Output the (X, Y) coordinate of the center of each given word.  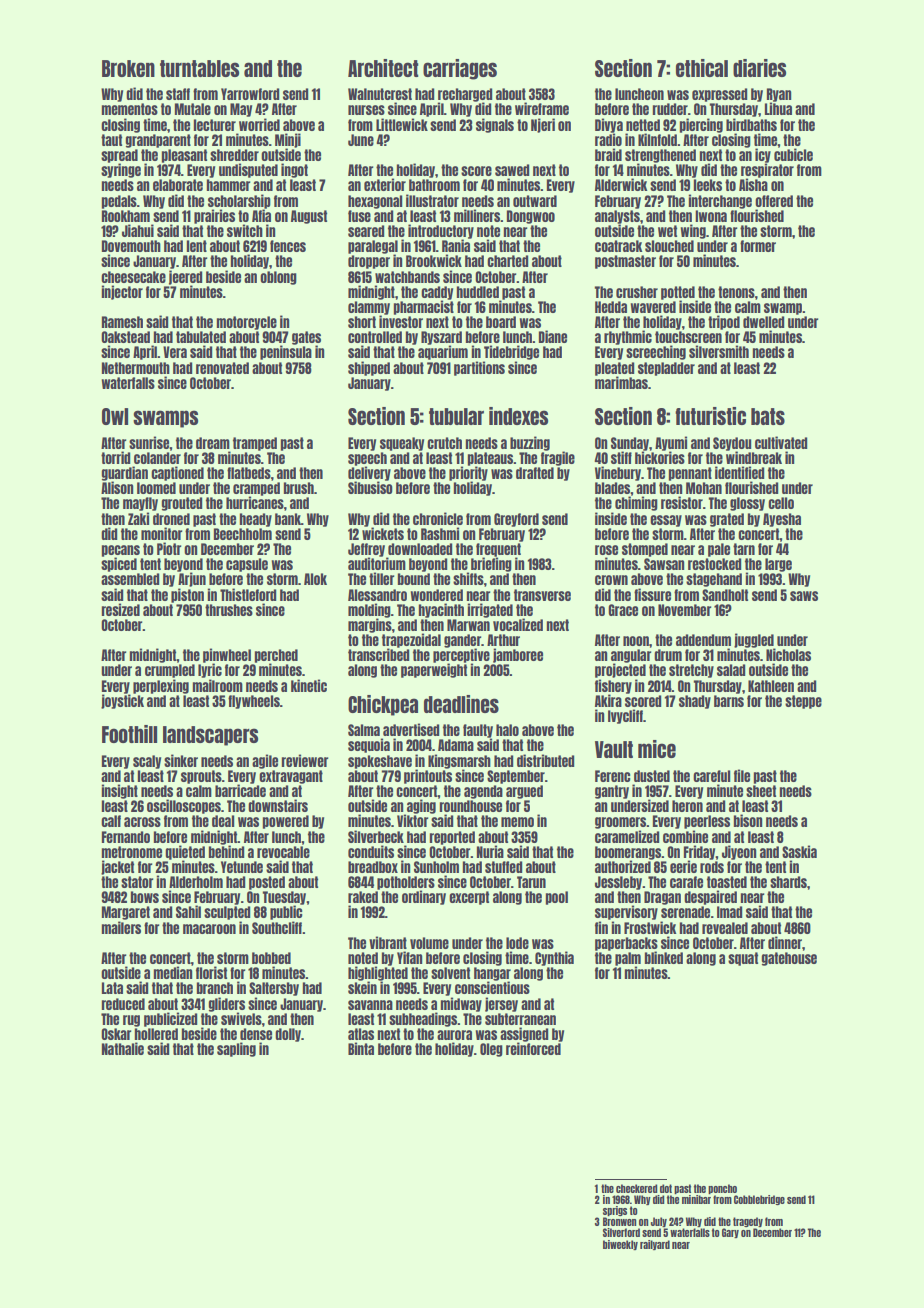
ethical (702, 68)
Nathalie (123, 1048)
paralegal (373, 247)
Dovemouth (131, 246)
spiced (119, 564)
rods (712, 867)
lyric (210, 671)
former (758, 246)
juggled (754, 640)
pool (557, 898)
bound (414, 579)
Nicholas (788, 654)
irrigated (490, 610)
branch (215, 988)
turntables (199, 68)
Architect (383, 68)
